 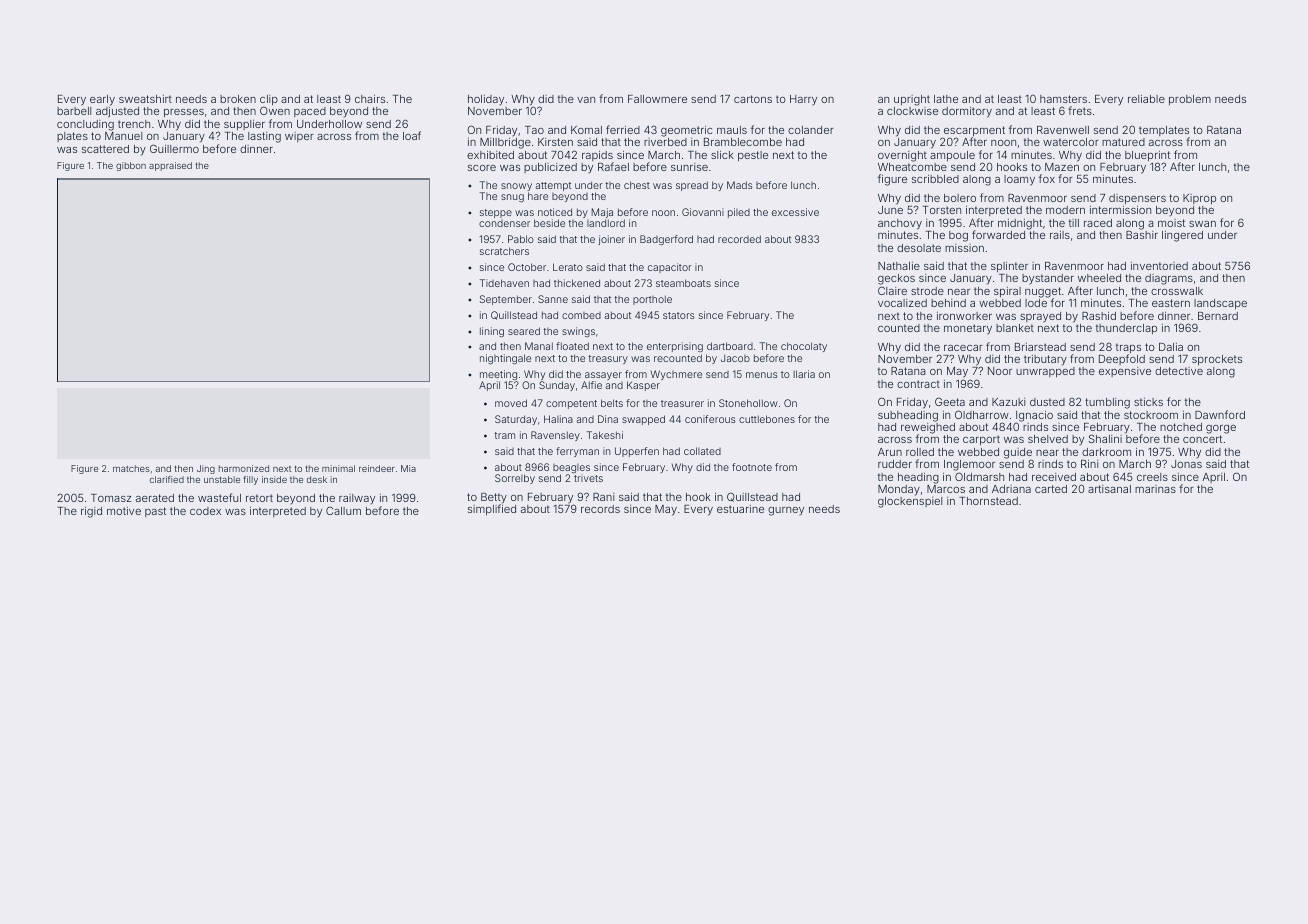 I want to click on meeting, so click(x=498, y=375).
